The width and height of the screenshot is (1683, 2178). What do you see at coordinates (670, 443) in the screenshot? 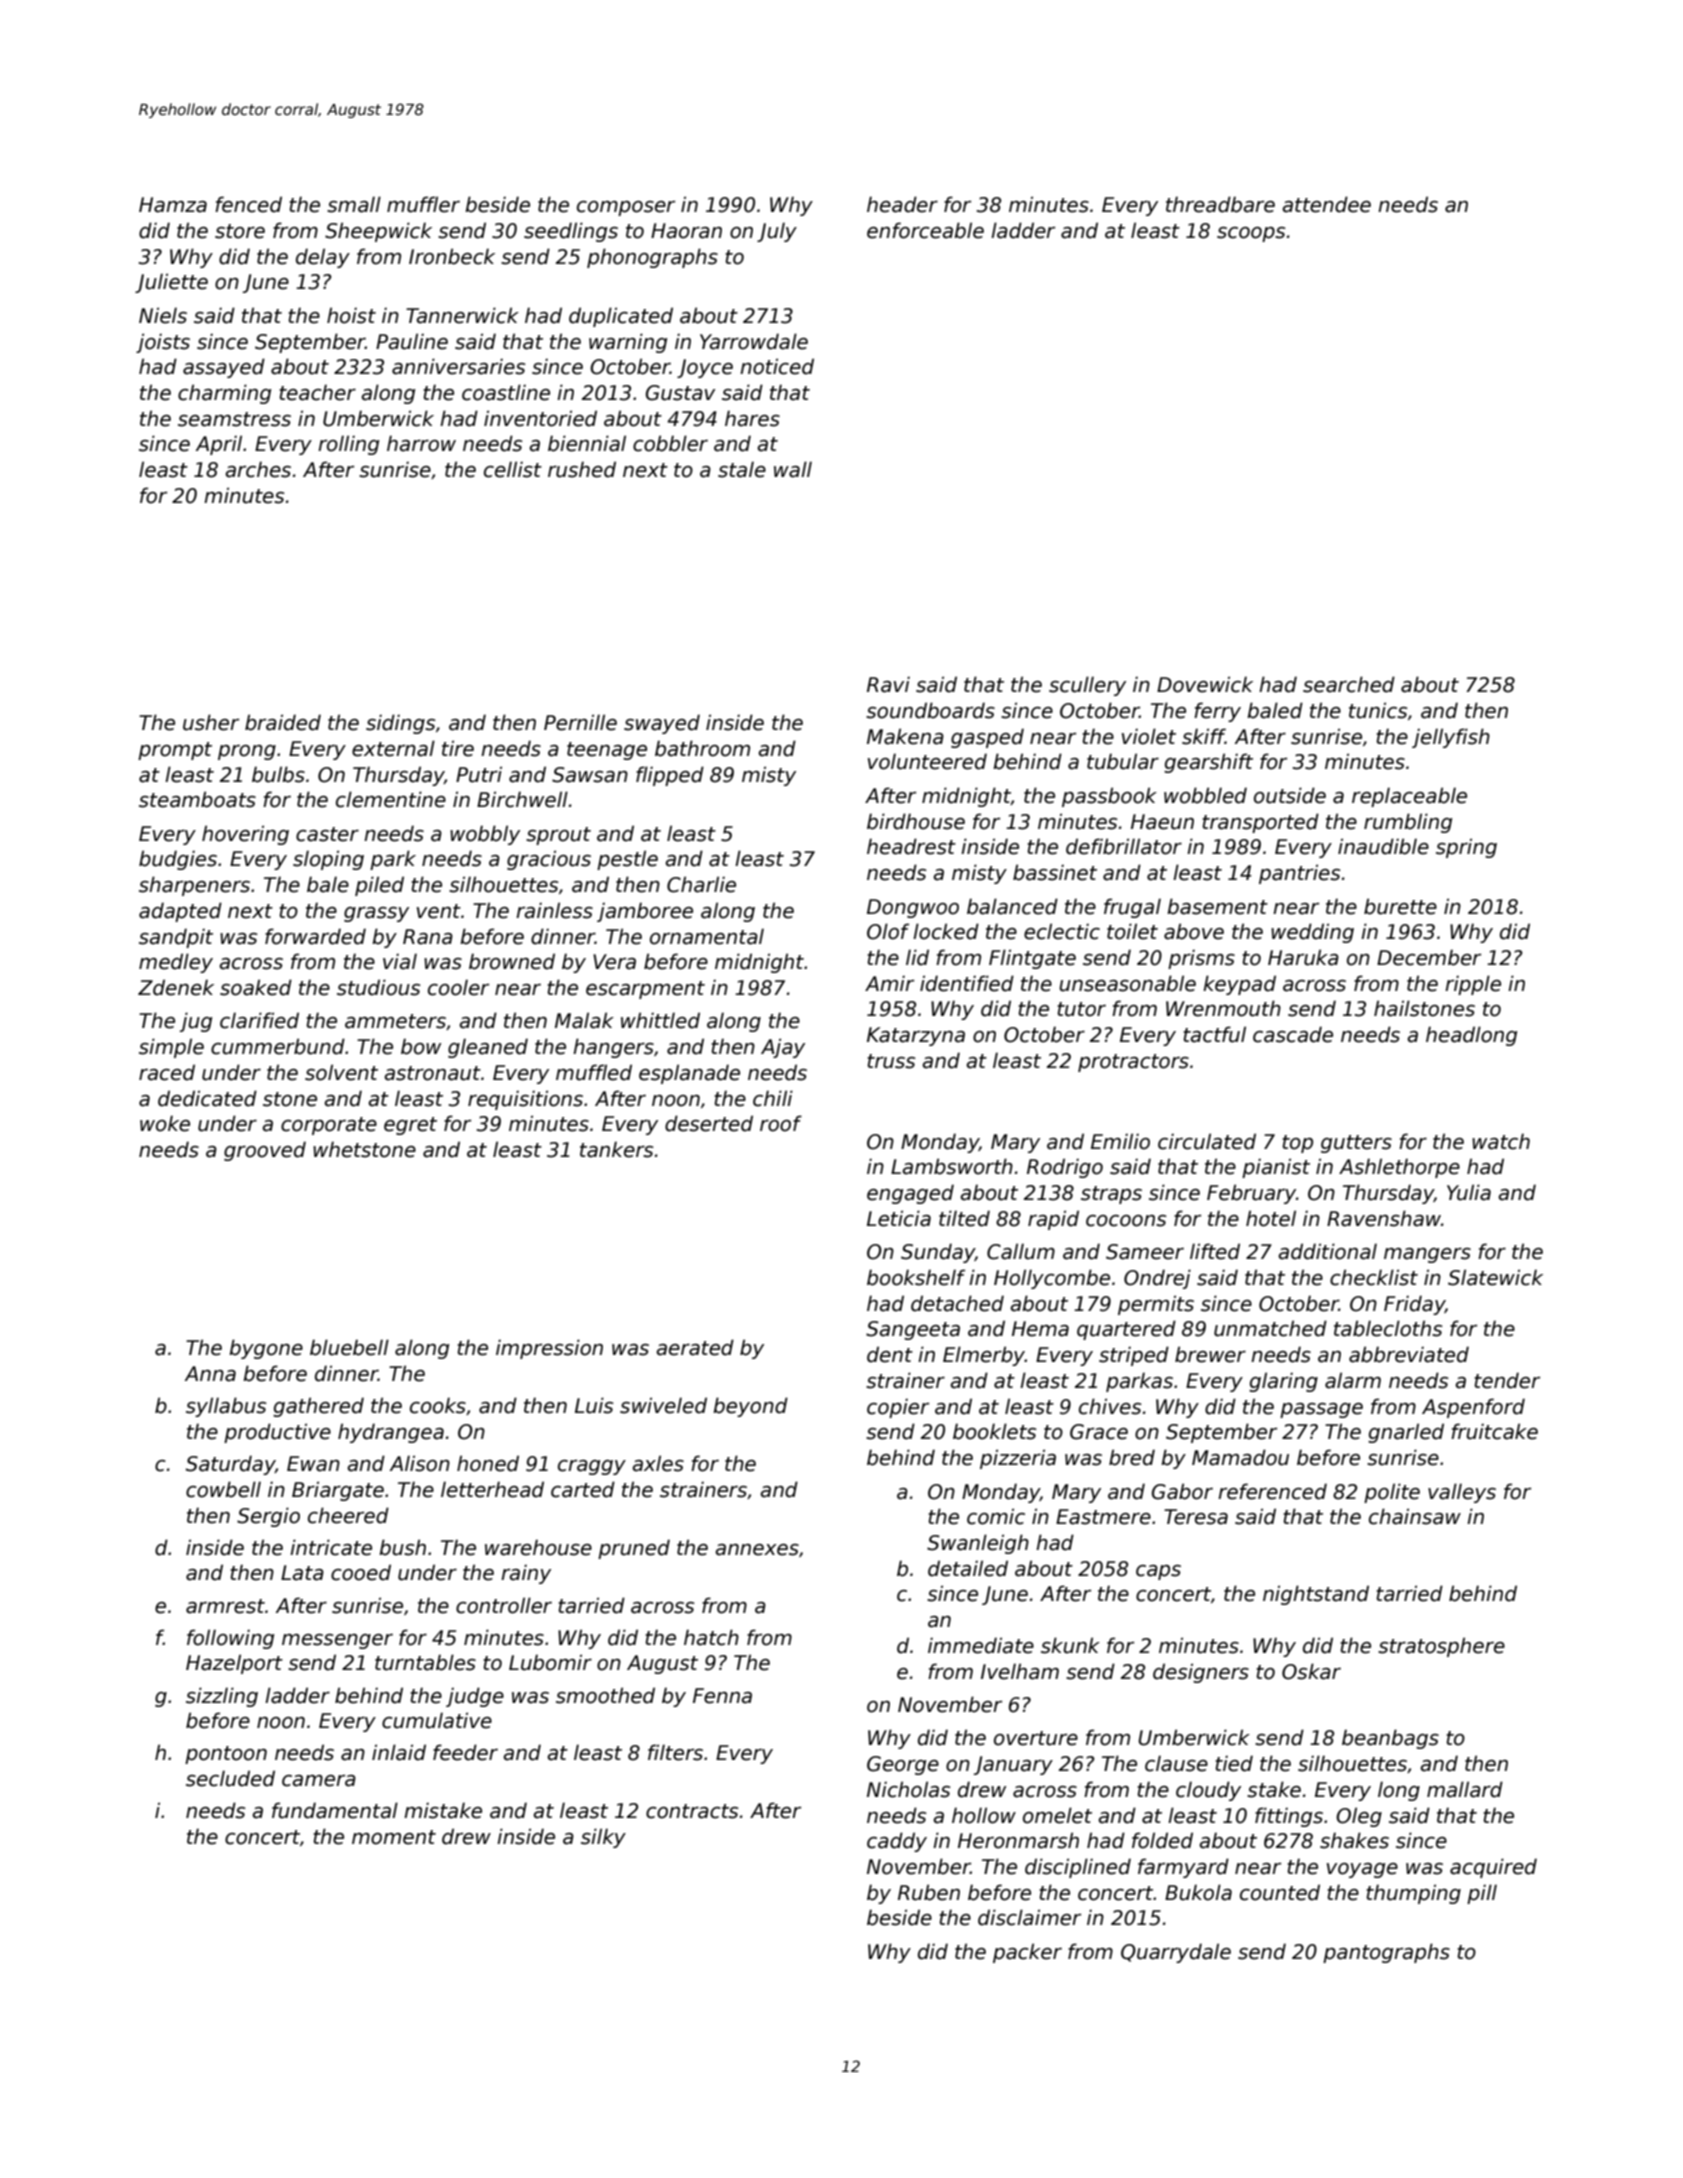
I see `cobbler` at bounding box center [670, 443].
